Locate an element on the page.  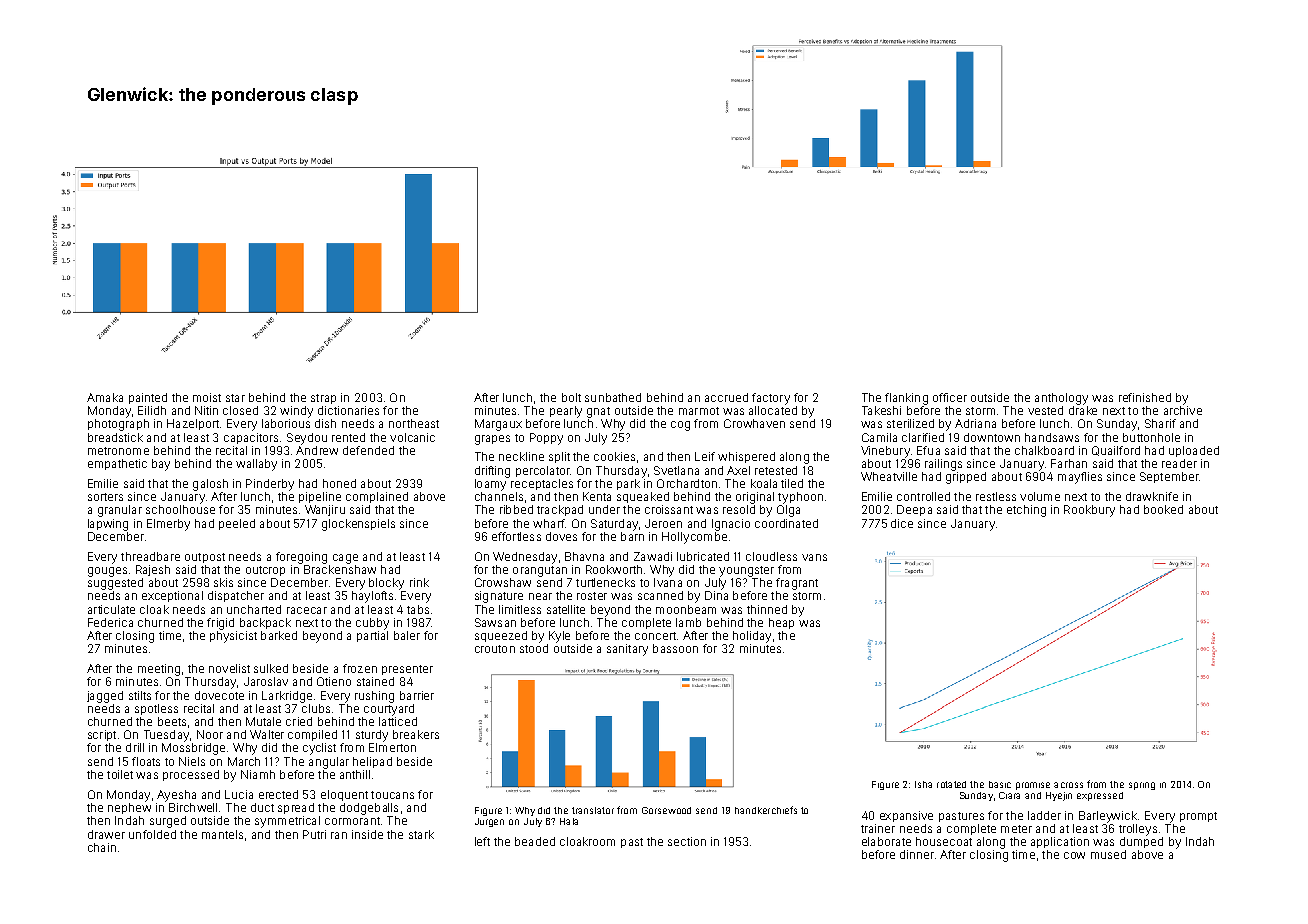
bassoon is located at coordinates (675, 648).
